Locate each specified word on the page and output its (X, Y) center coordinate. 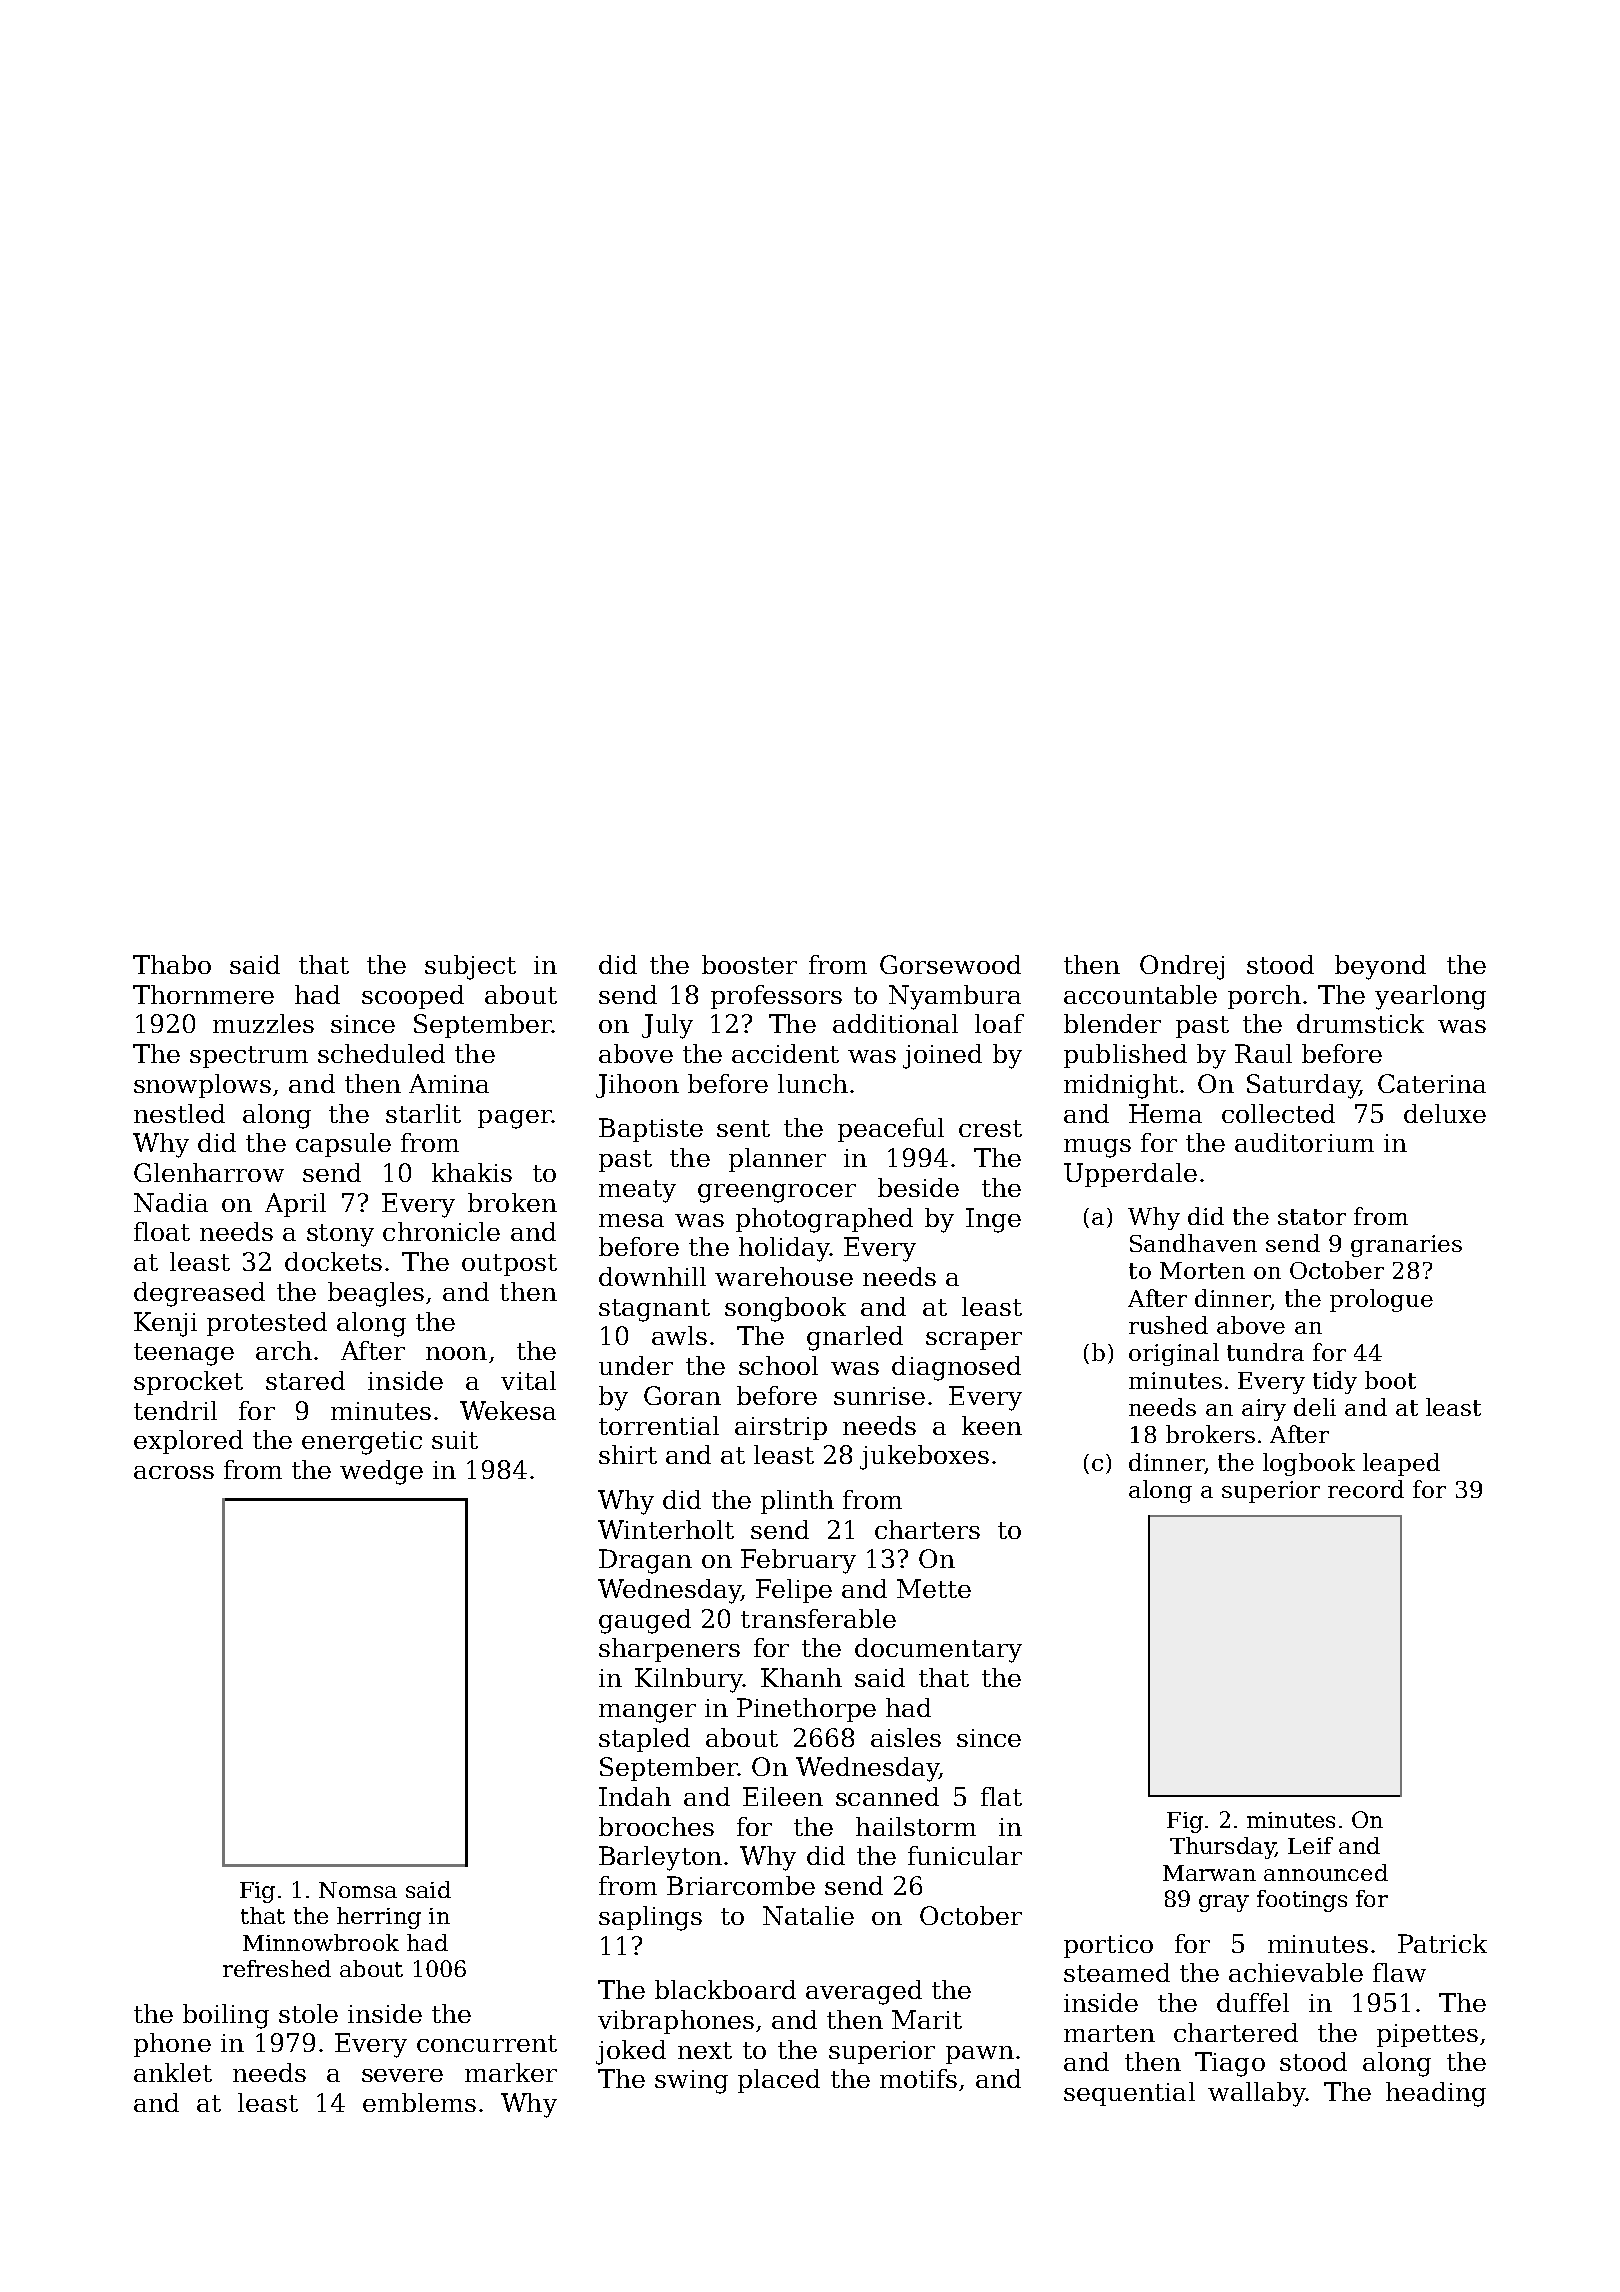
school (778, 1365)
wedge (381, 1472)
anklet (173, 2072)
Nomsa (358, 1890)
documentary (938, 1650)
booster (749, 964)
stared (305, 1380)
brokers (1210, 1434)
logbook (1309, 1464)
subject (470, 967)
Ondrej (1182, 967)
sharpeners (669, 1650)
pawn (980, 2055)
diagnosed (956, 1368)
